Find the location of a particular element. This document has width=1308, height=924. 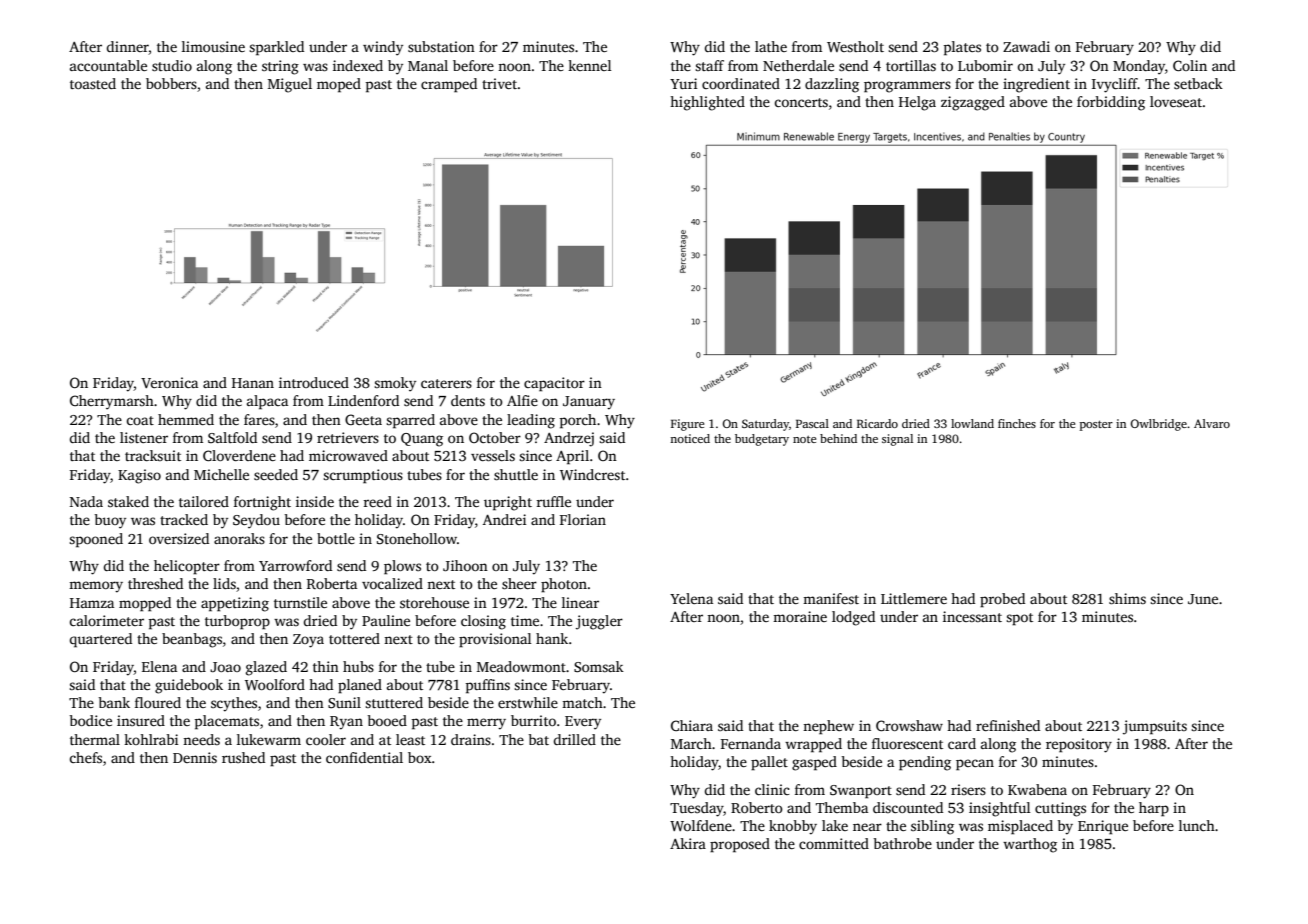

moped is located at coordinates (339, 85).
